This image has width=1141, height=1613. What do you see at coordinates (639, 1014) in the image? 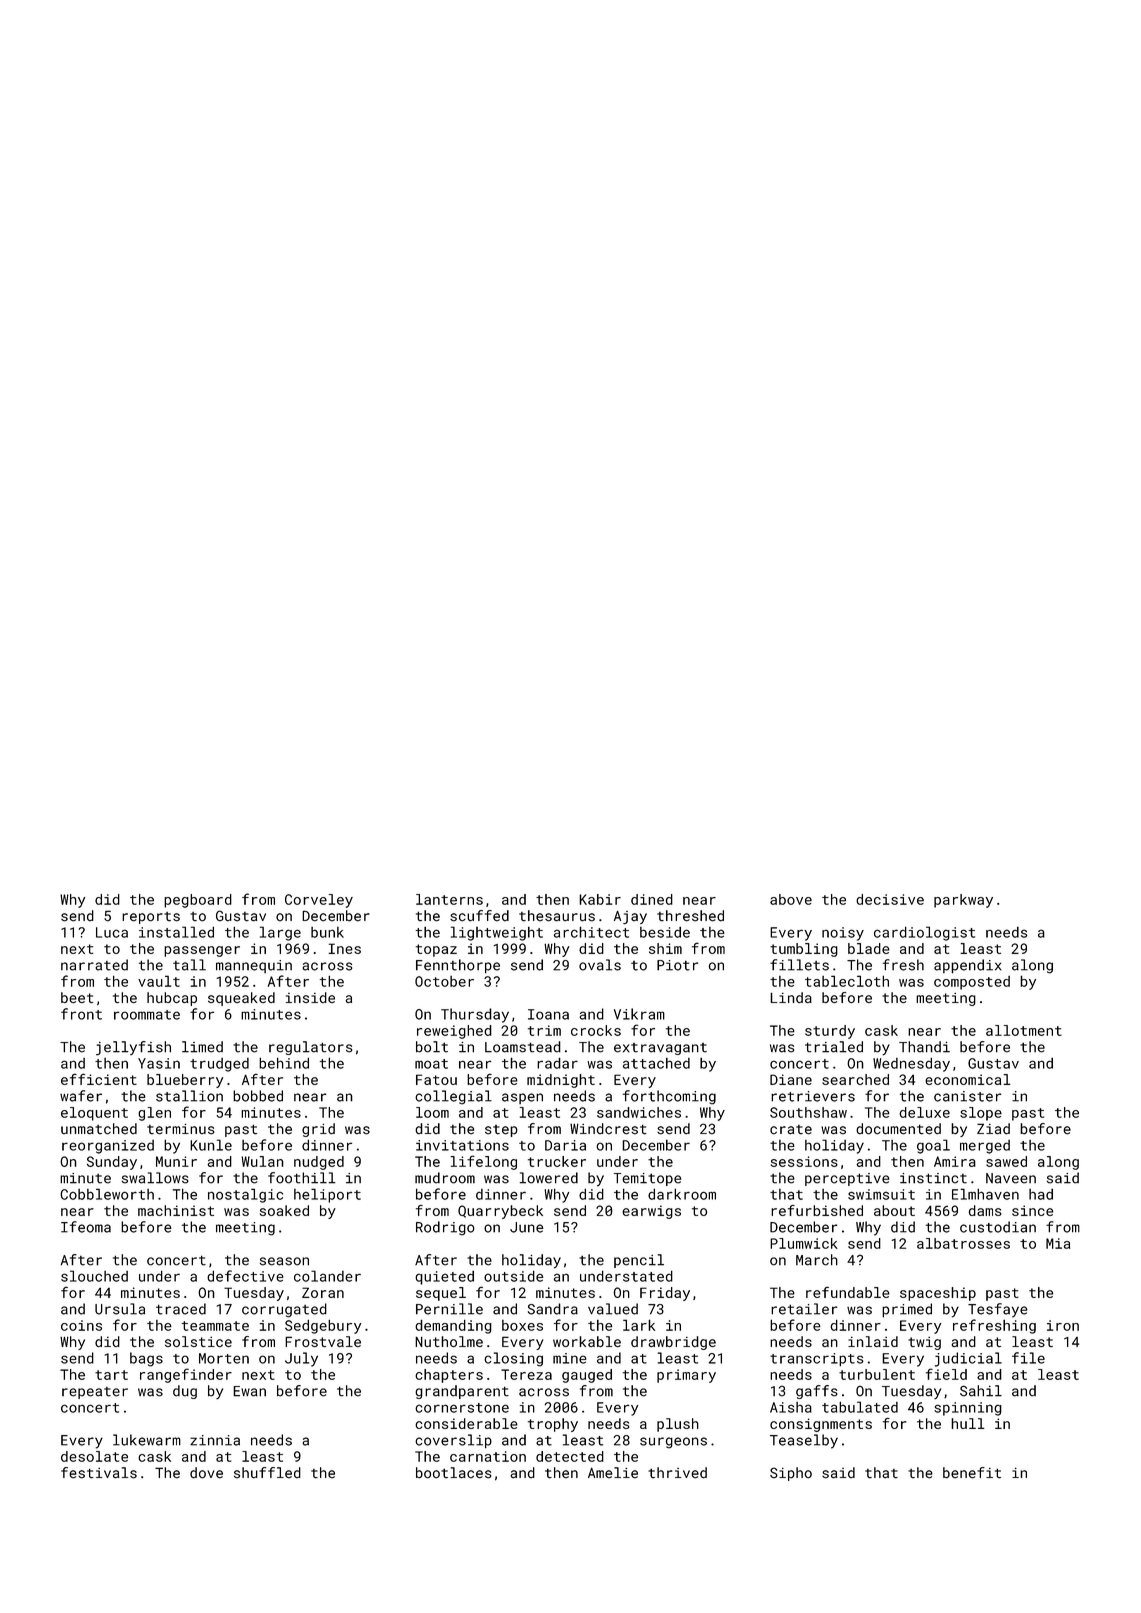
I see `Vikram` at bounding box center [639, 1014].
